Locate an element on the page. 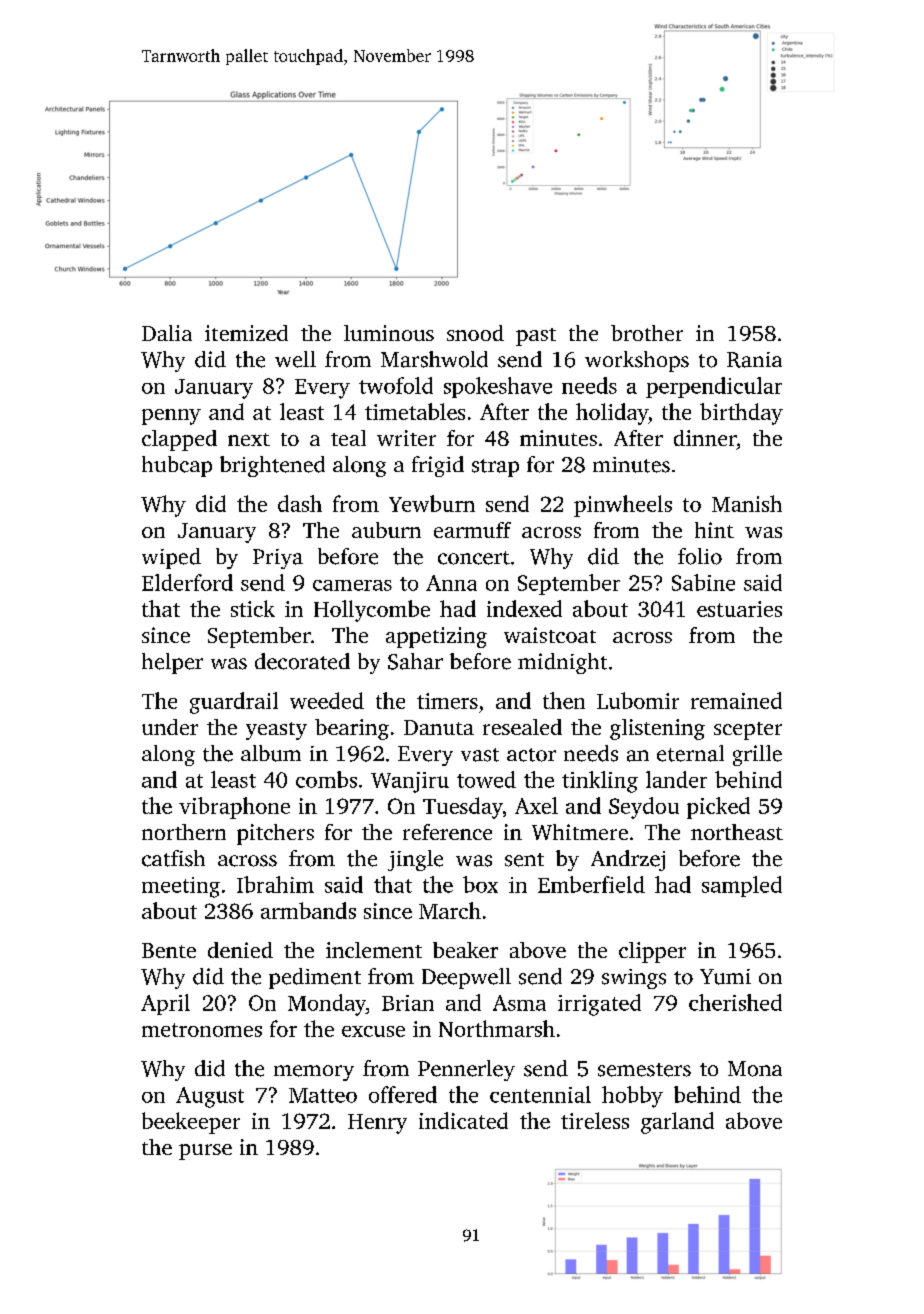  metronomes is located at coordinates (202, 1030).
